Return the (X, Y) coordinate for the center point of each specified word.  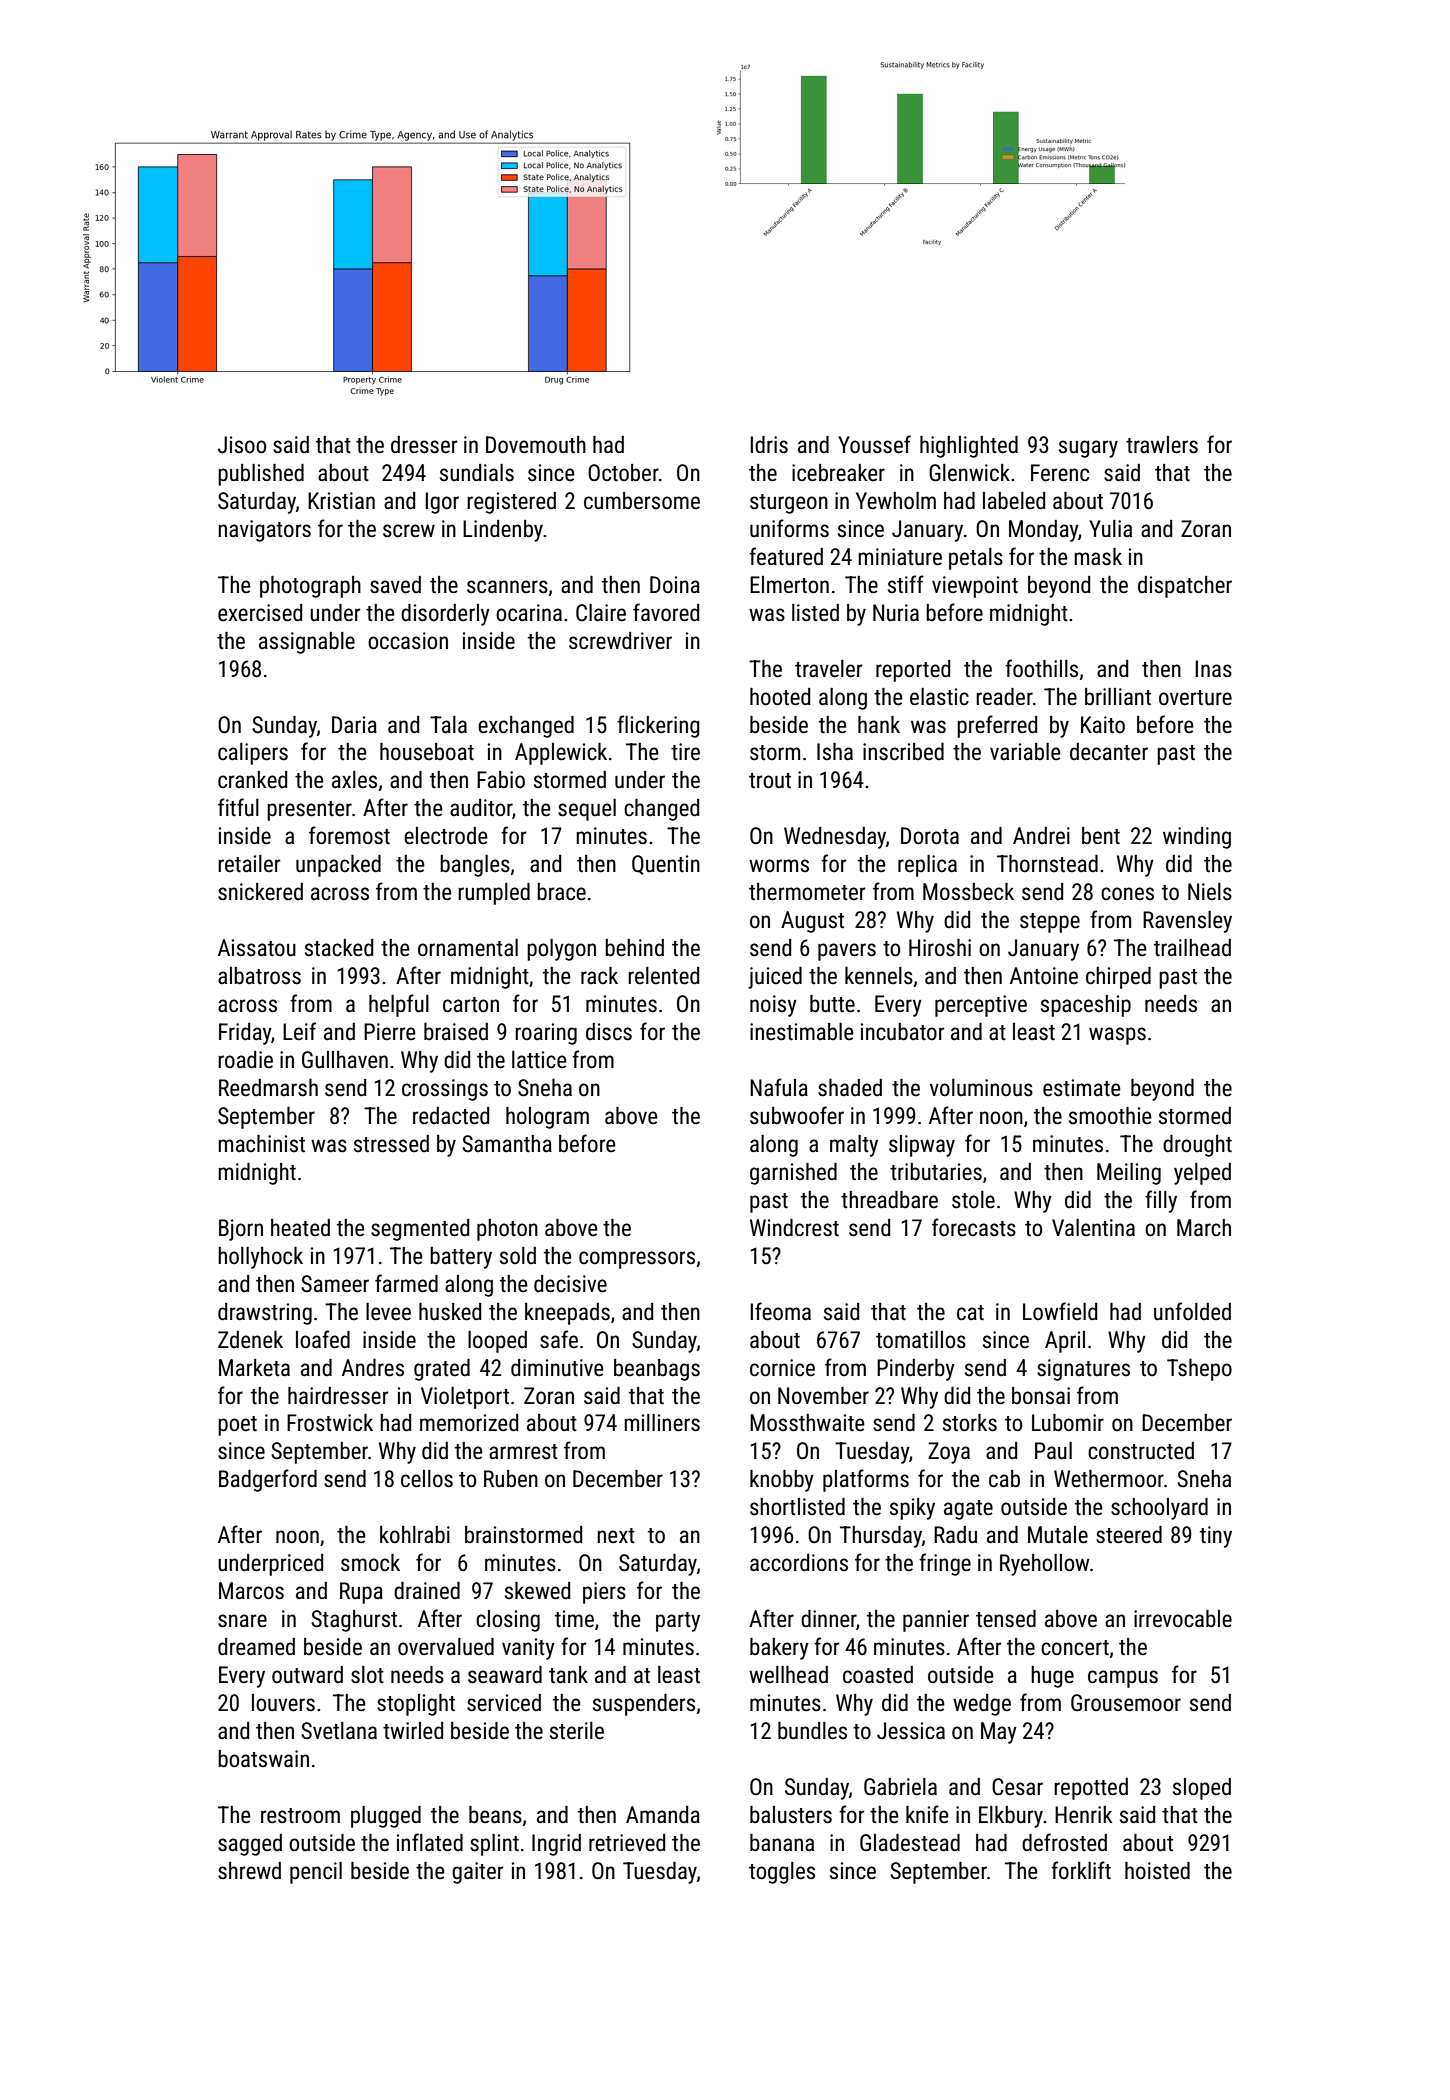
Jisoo (242, 445)
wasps (1117, 1036)
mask (1098, 557)
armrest (523, 1452)
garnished (793, 1174)
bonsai (1041, 1396)
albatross (259, 976)
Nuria (896, 613)
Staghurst (354, 1621)
